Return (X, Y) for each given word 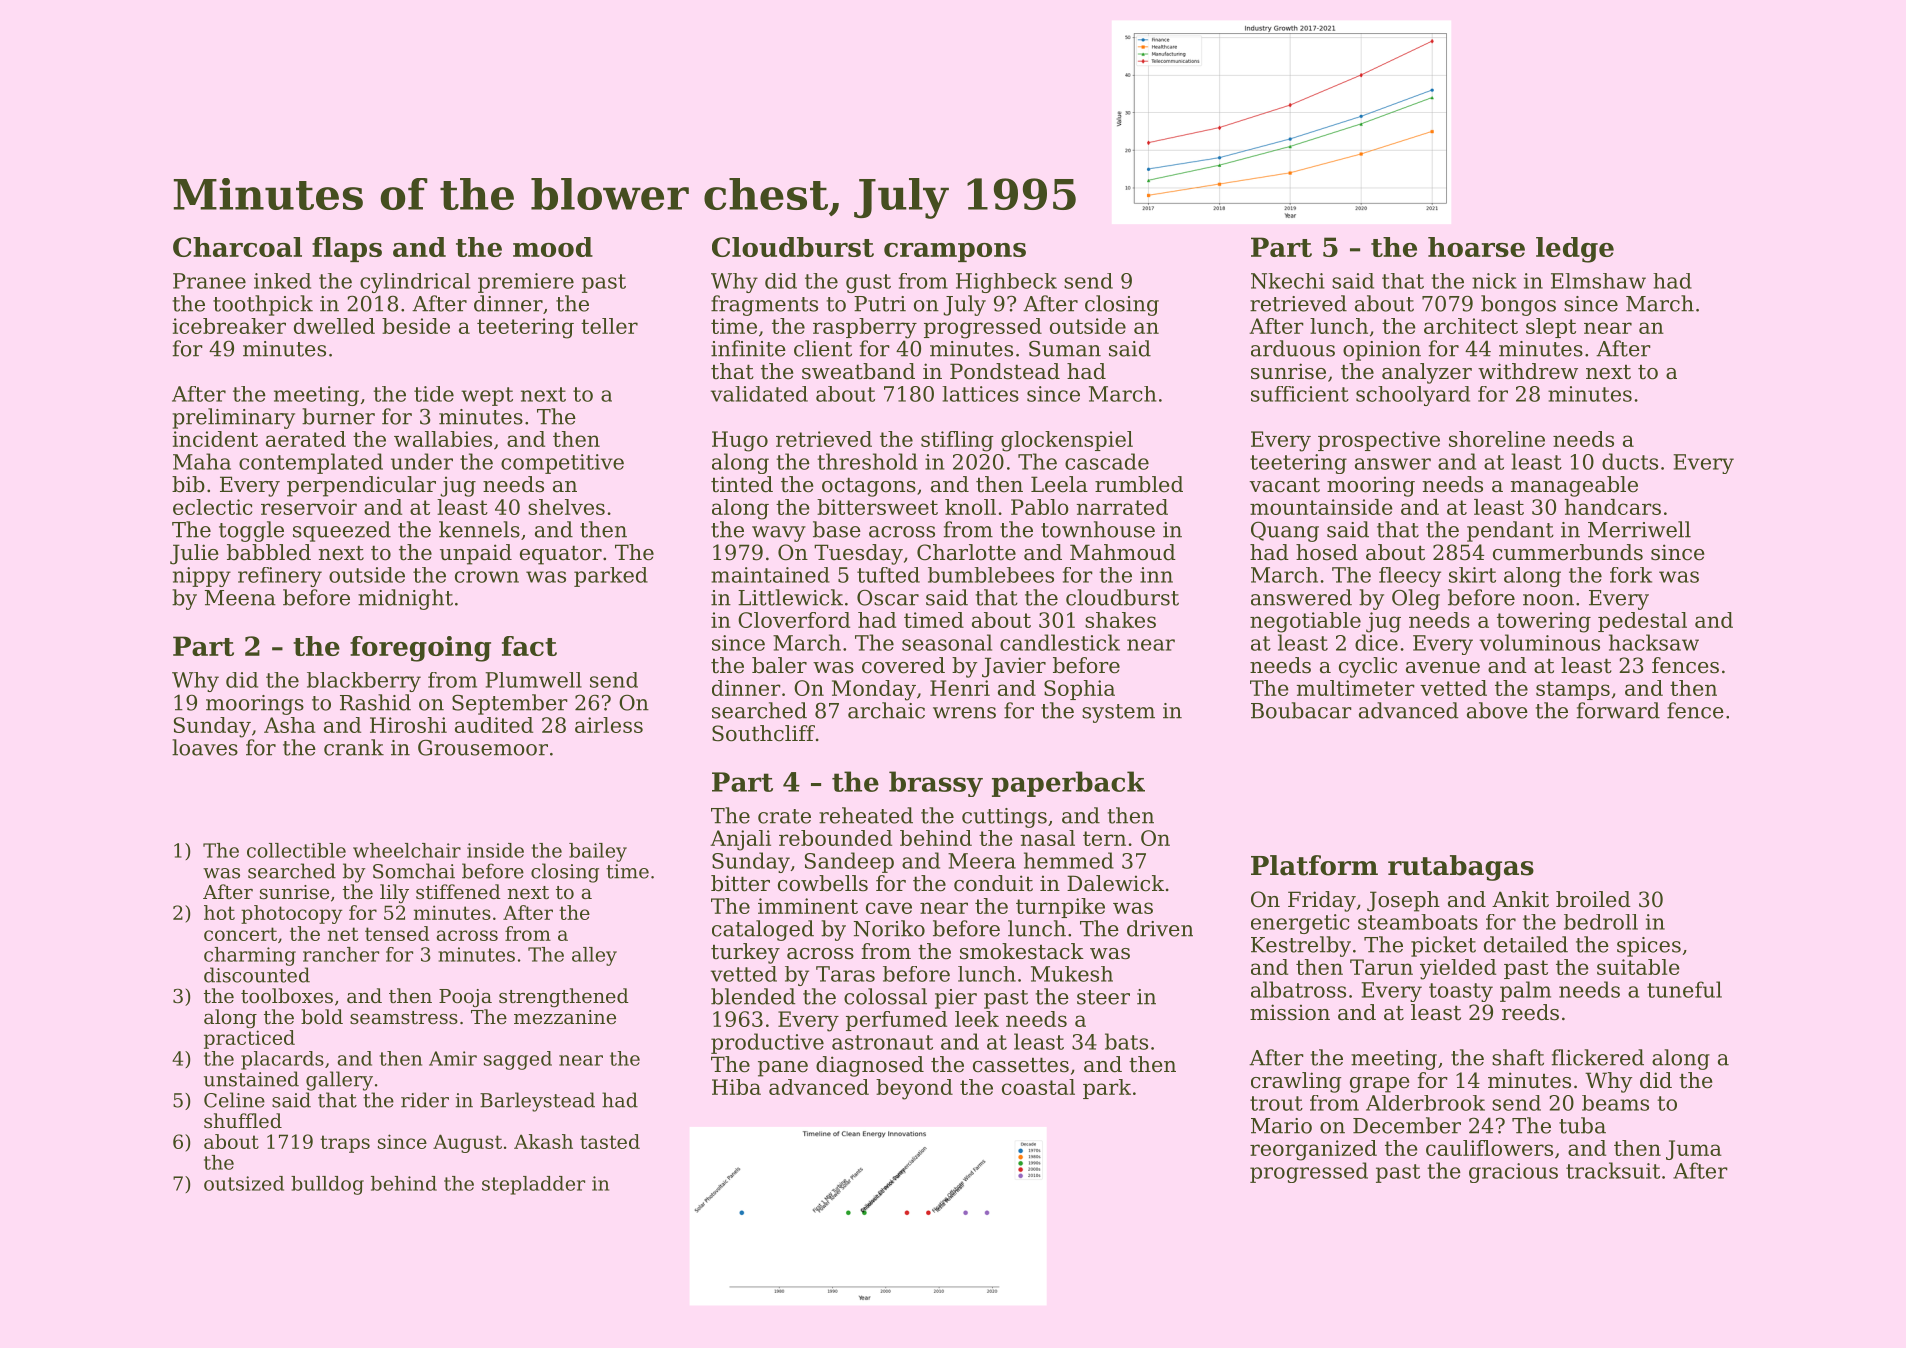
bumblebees (991, 575)
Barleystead (537, 1102)
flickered (1598, 1057)
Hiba (736, 1087)
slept (1551, 328)
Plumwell (533, 680)
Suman (1065, 348)
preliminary (234, 418)
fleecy (1410, 577)
